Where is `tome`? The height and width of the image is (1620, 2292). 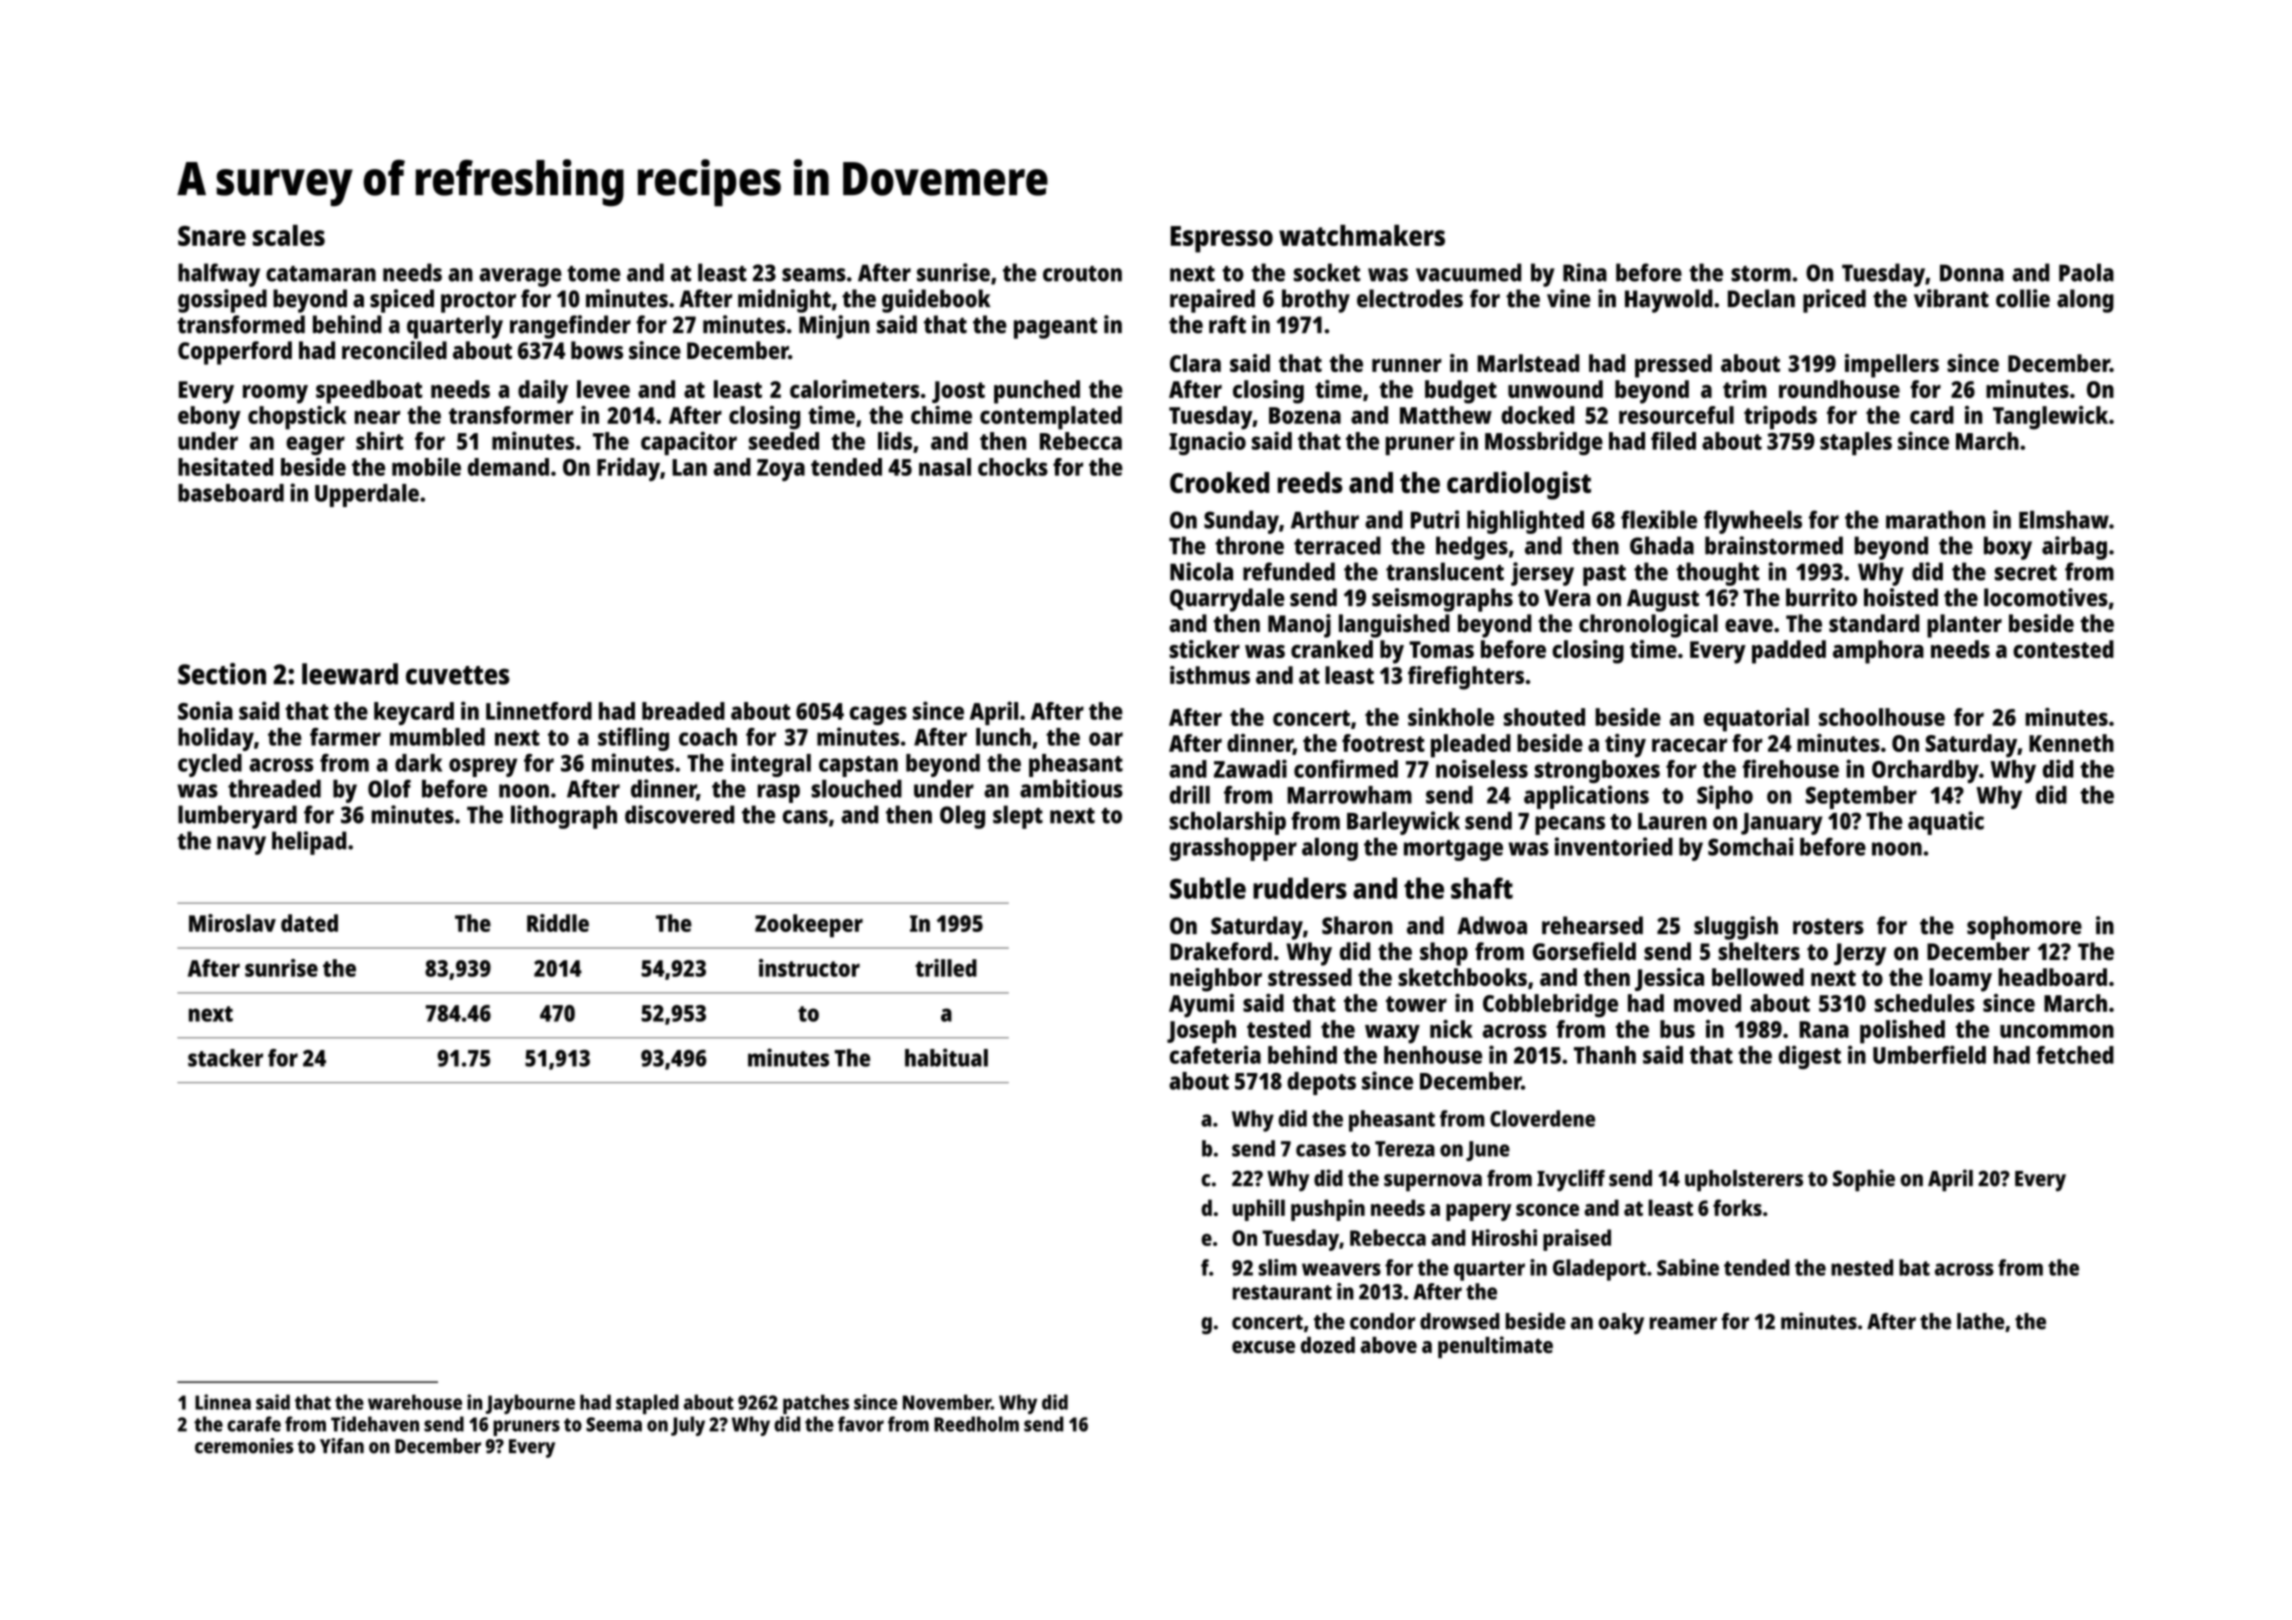 tome is located at coordinates (594, 274).
